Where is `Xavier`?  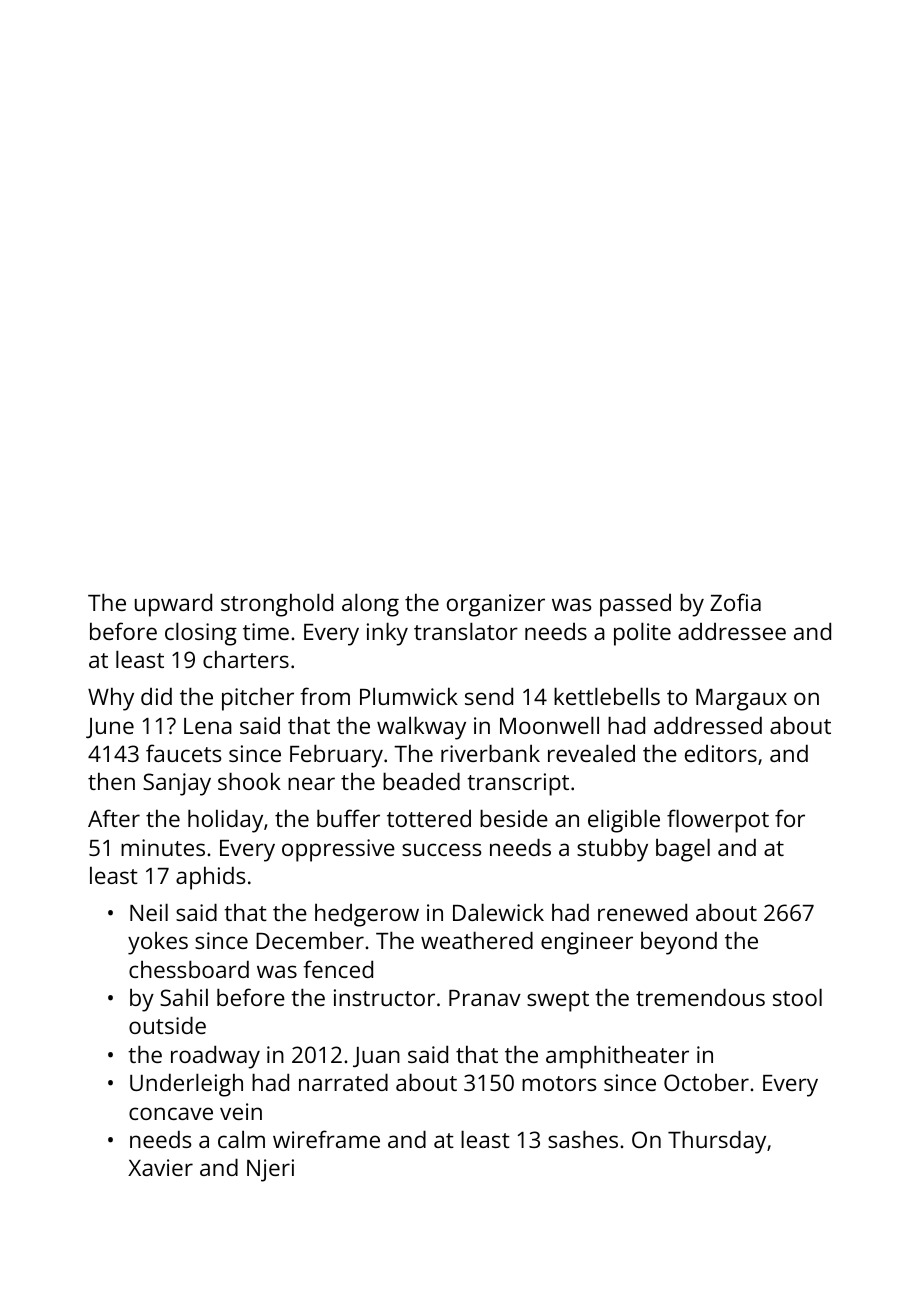
Xavier is located at coordinates (160, 1167).
